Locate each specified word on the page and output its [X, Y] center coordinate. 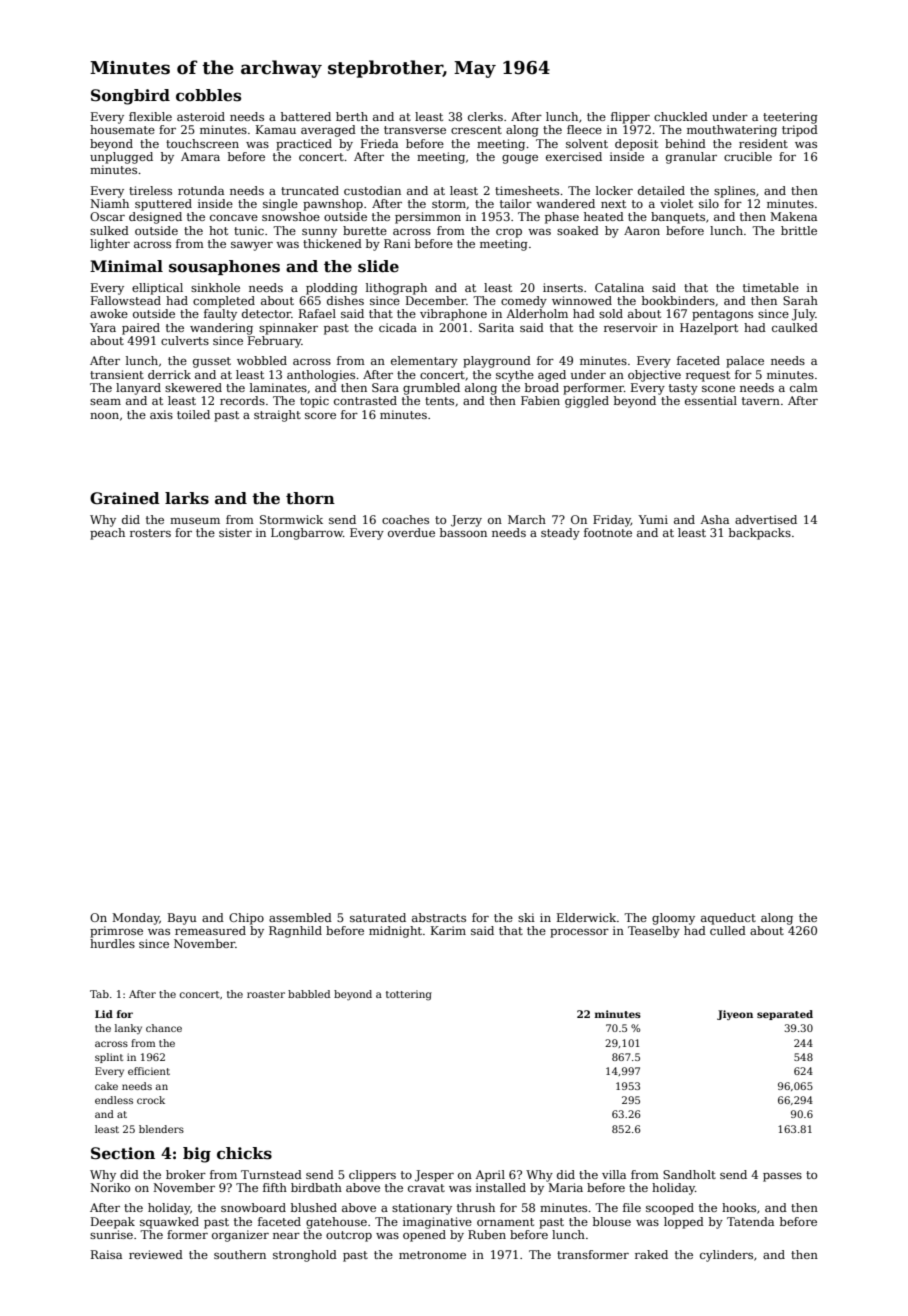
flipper [630, 118]
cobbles [208, 95]
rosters [150, 533]
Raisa [106, 1254]
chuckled [681, 116]
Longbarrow [307, 534]
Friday [612, 521]
